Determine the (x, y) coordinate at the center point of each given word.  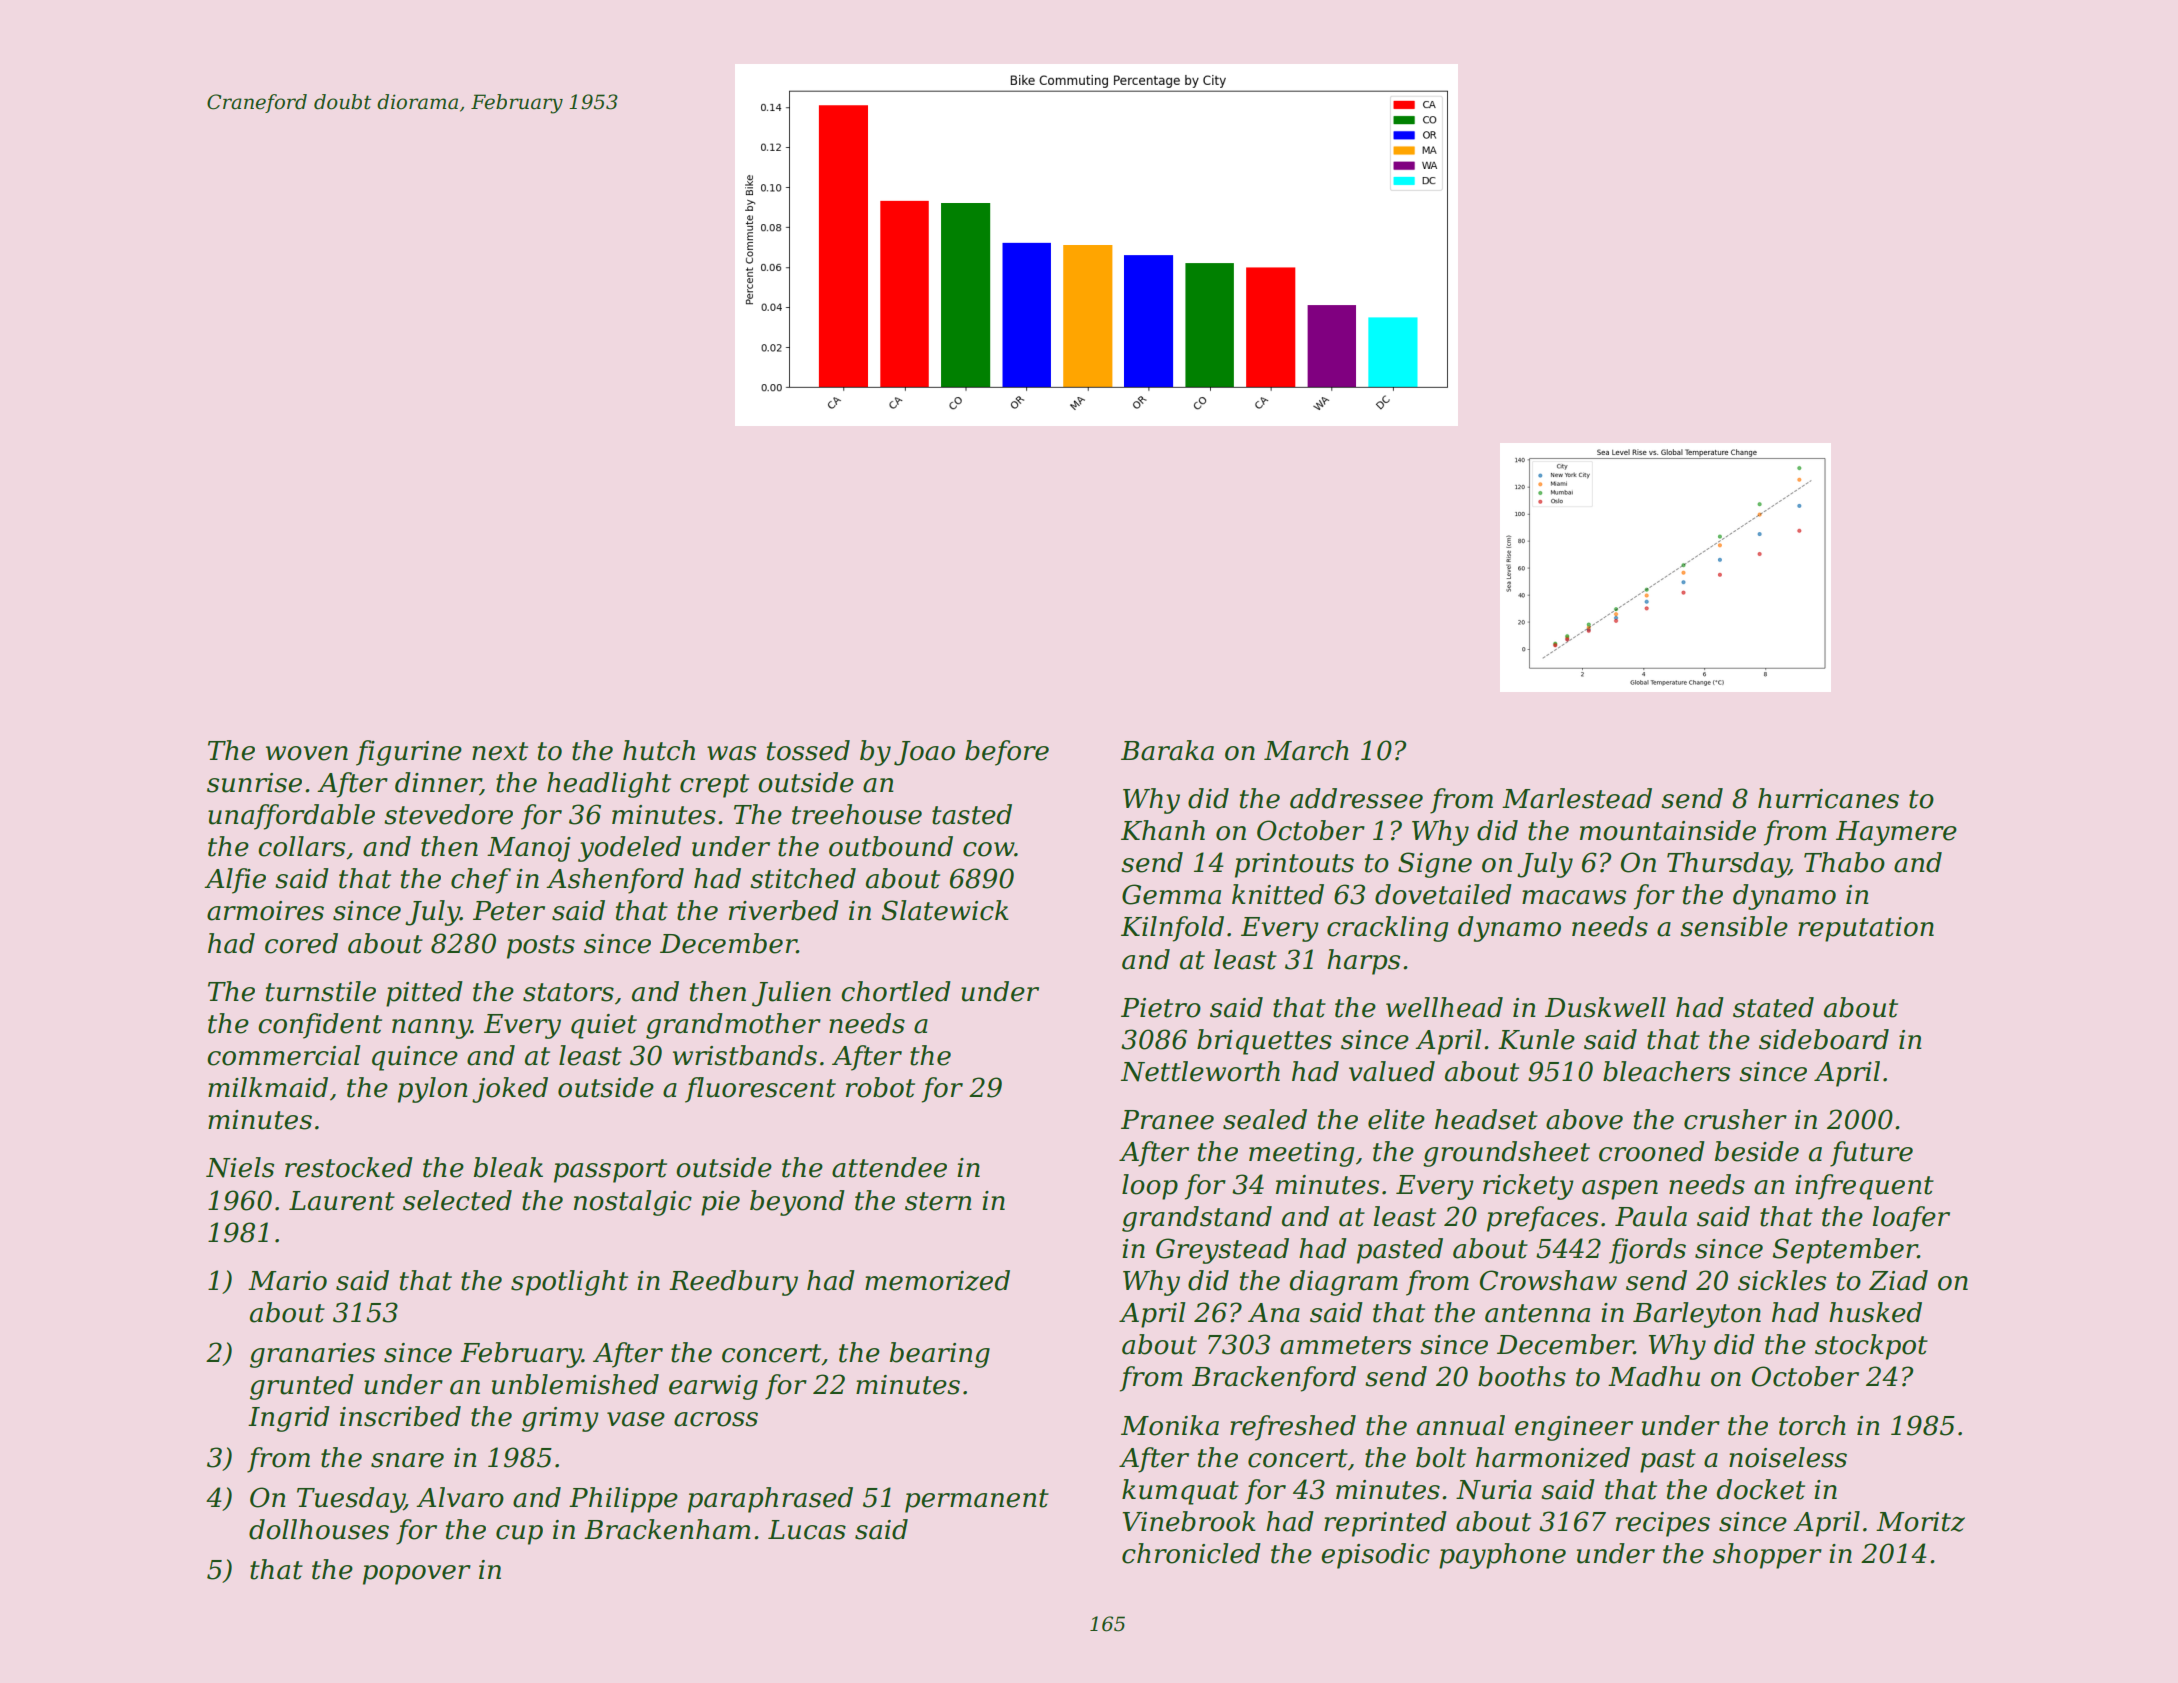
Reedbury (733, 1283)
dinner (438, 783)
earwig (713, 1387)
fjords (1647, 1251)
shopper (1767, 1556)
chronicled (1191, 1553)
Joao (924, 753)
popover (417, 1575)
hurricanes (1828, 798)
